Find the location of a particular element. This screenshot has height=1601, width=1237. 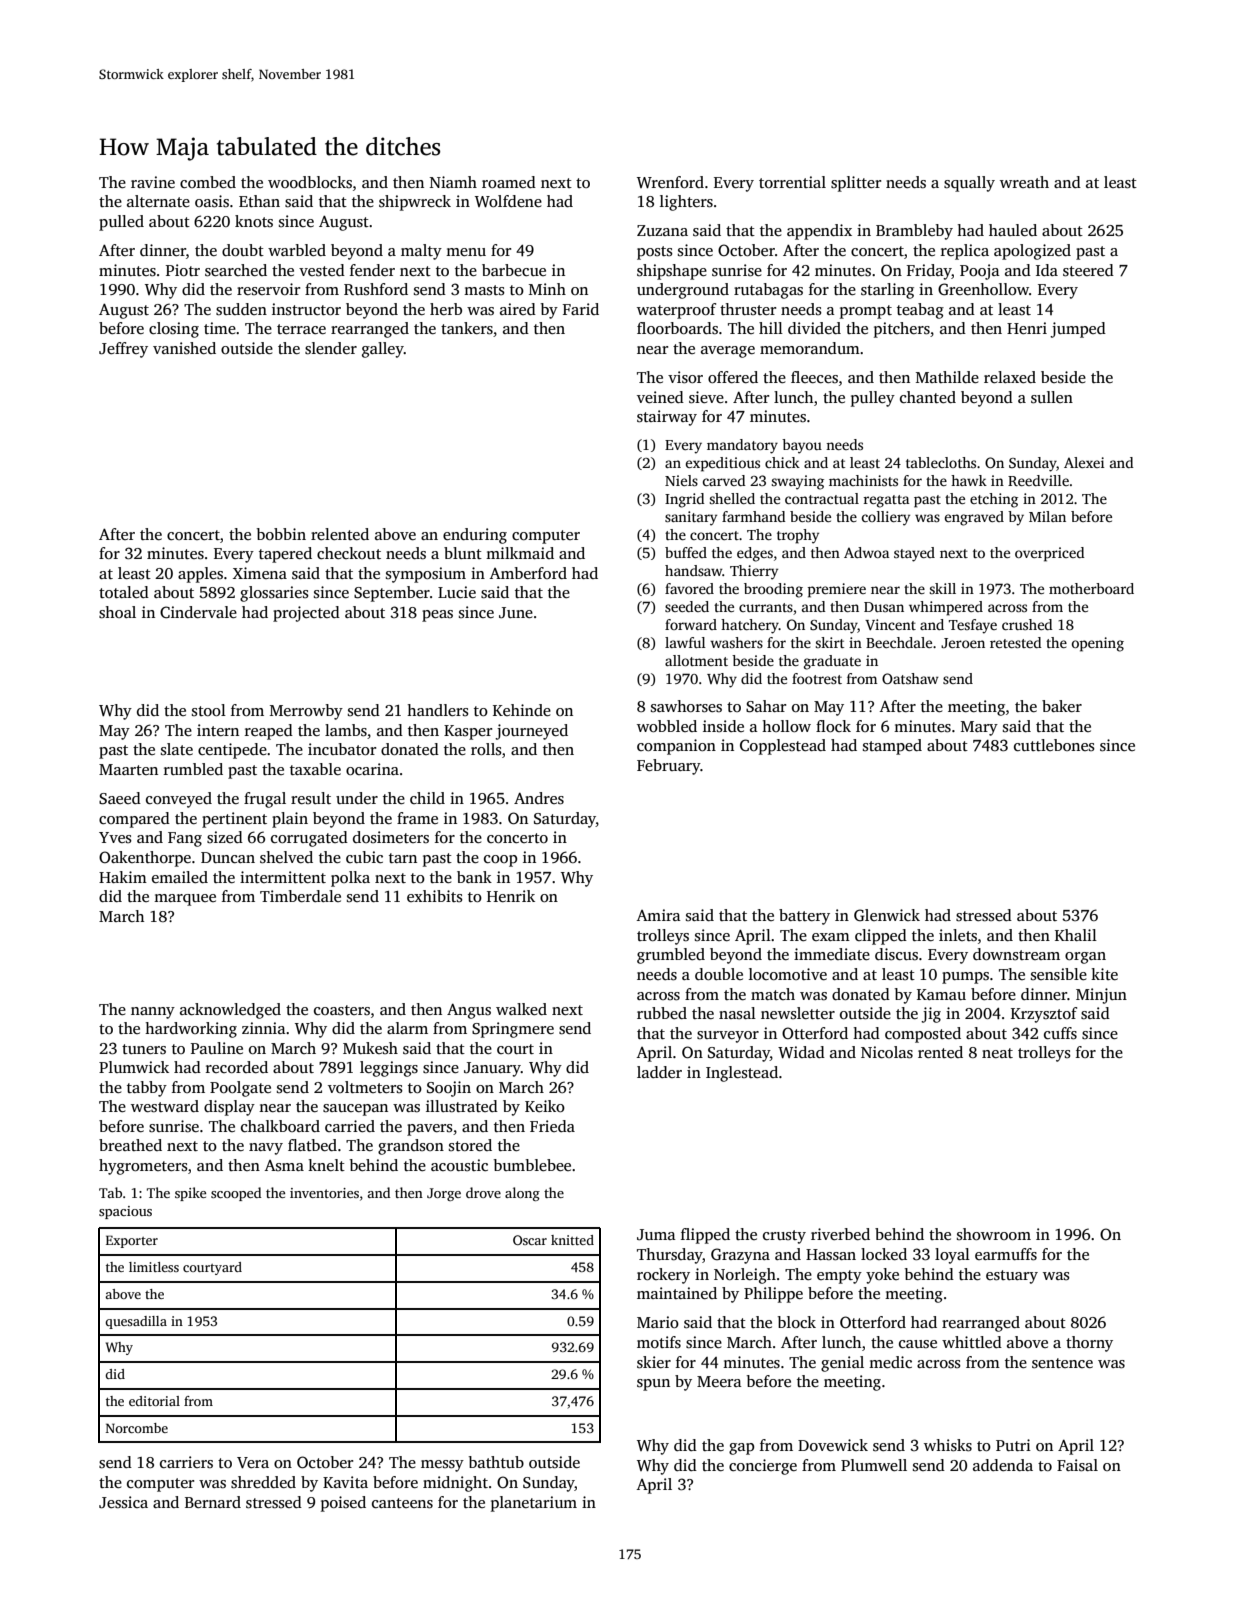

doubt is located at coordinates (243, 250).
